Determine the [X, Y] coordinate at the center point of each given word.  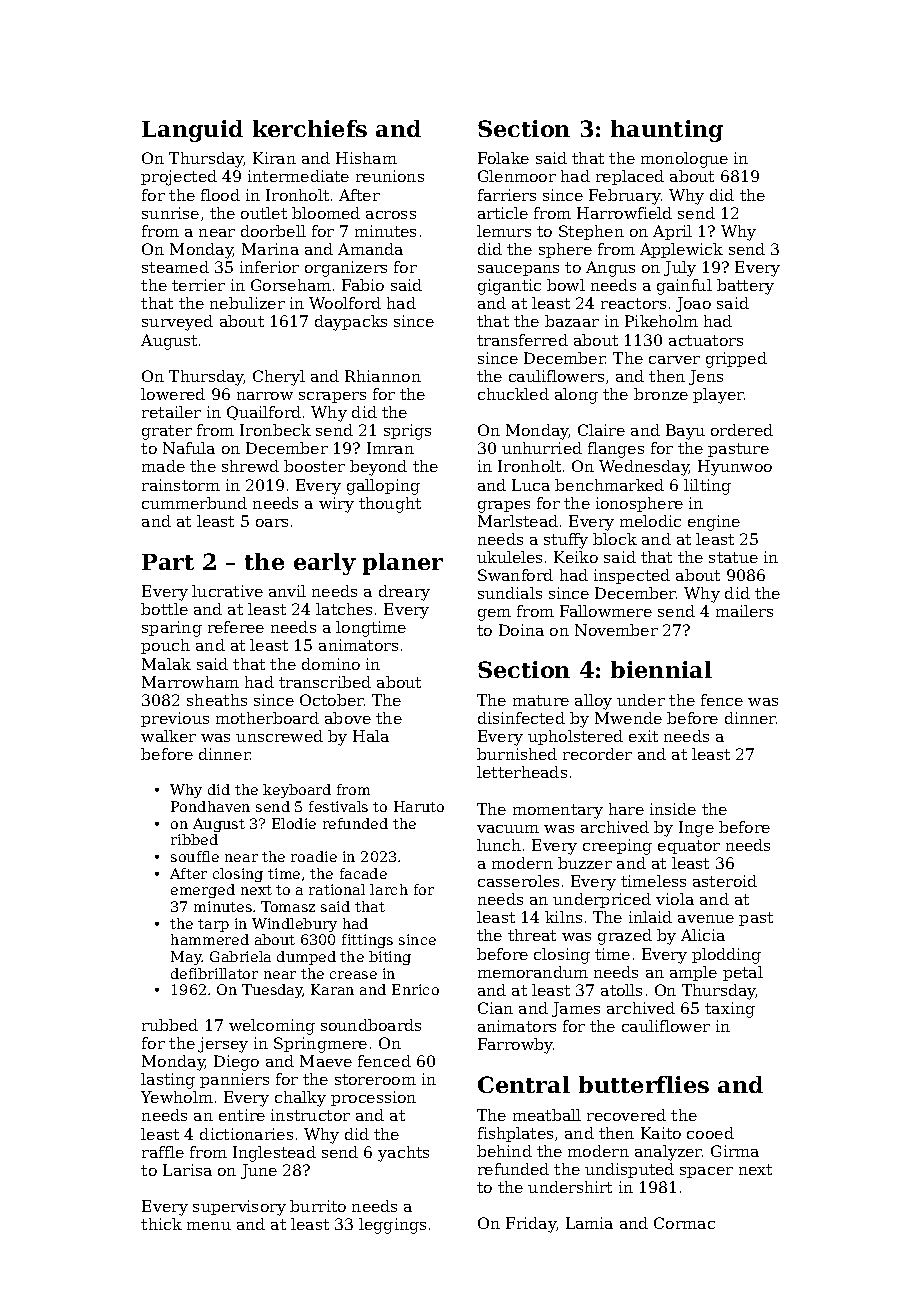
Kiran [274, 158]
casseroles [518, 881]
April [672, 232]
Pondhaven [210, 806]
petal [743, 973]
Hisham [366, 158]
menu [209, 1226]
